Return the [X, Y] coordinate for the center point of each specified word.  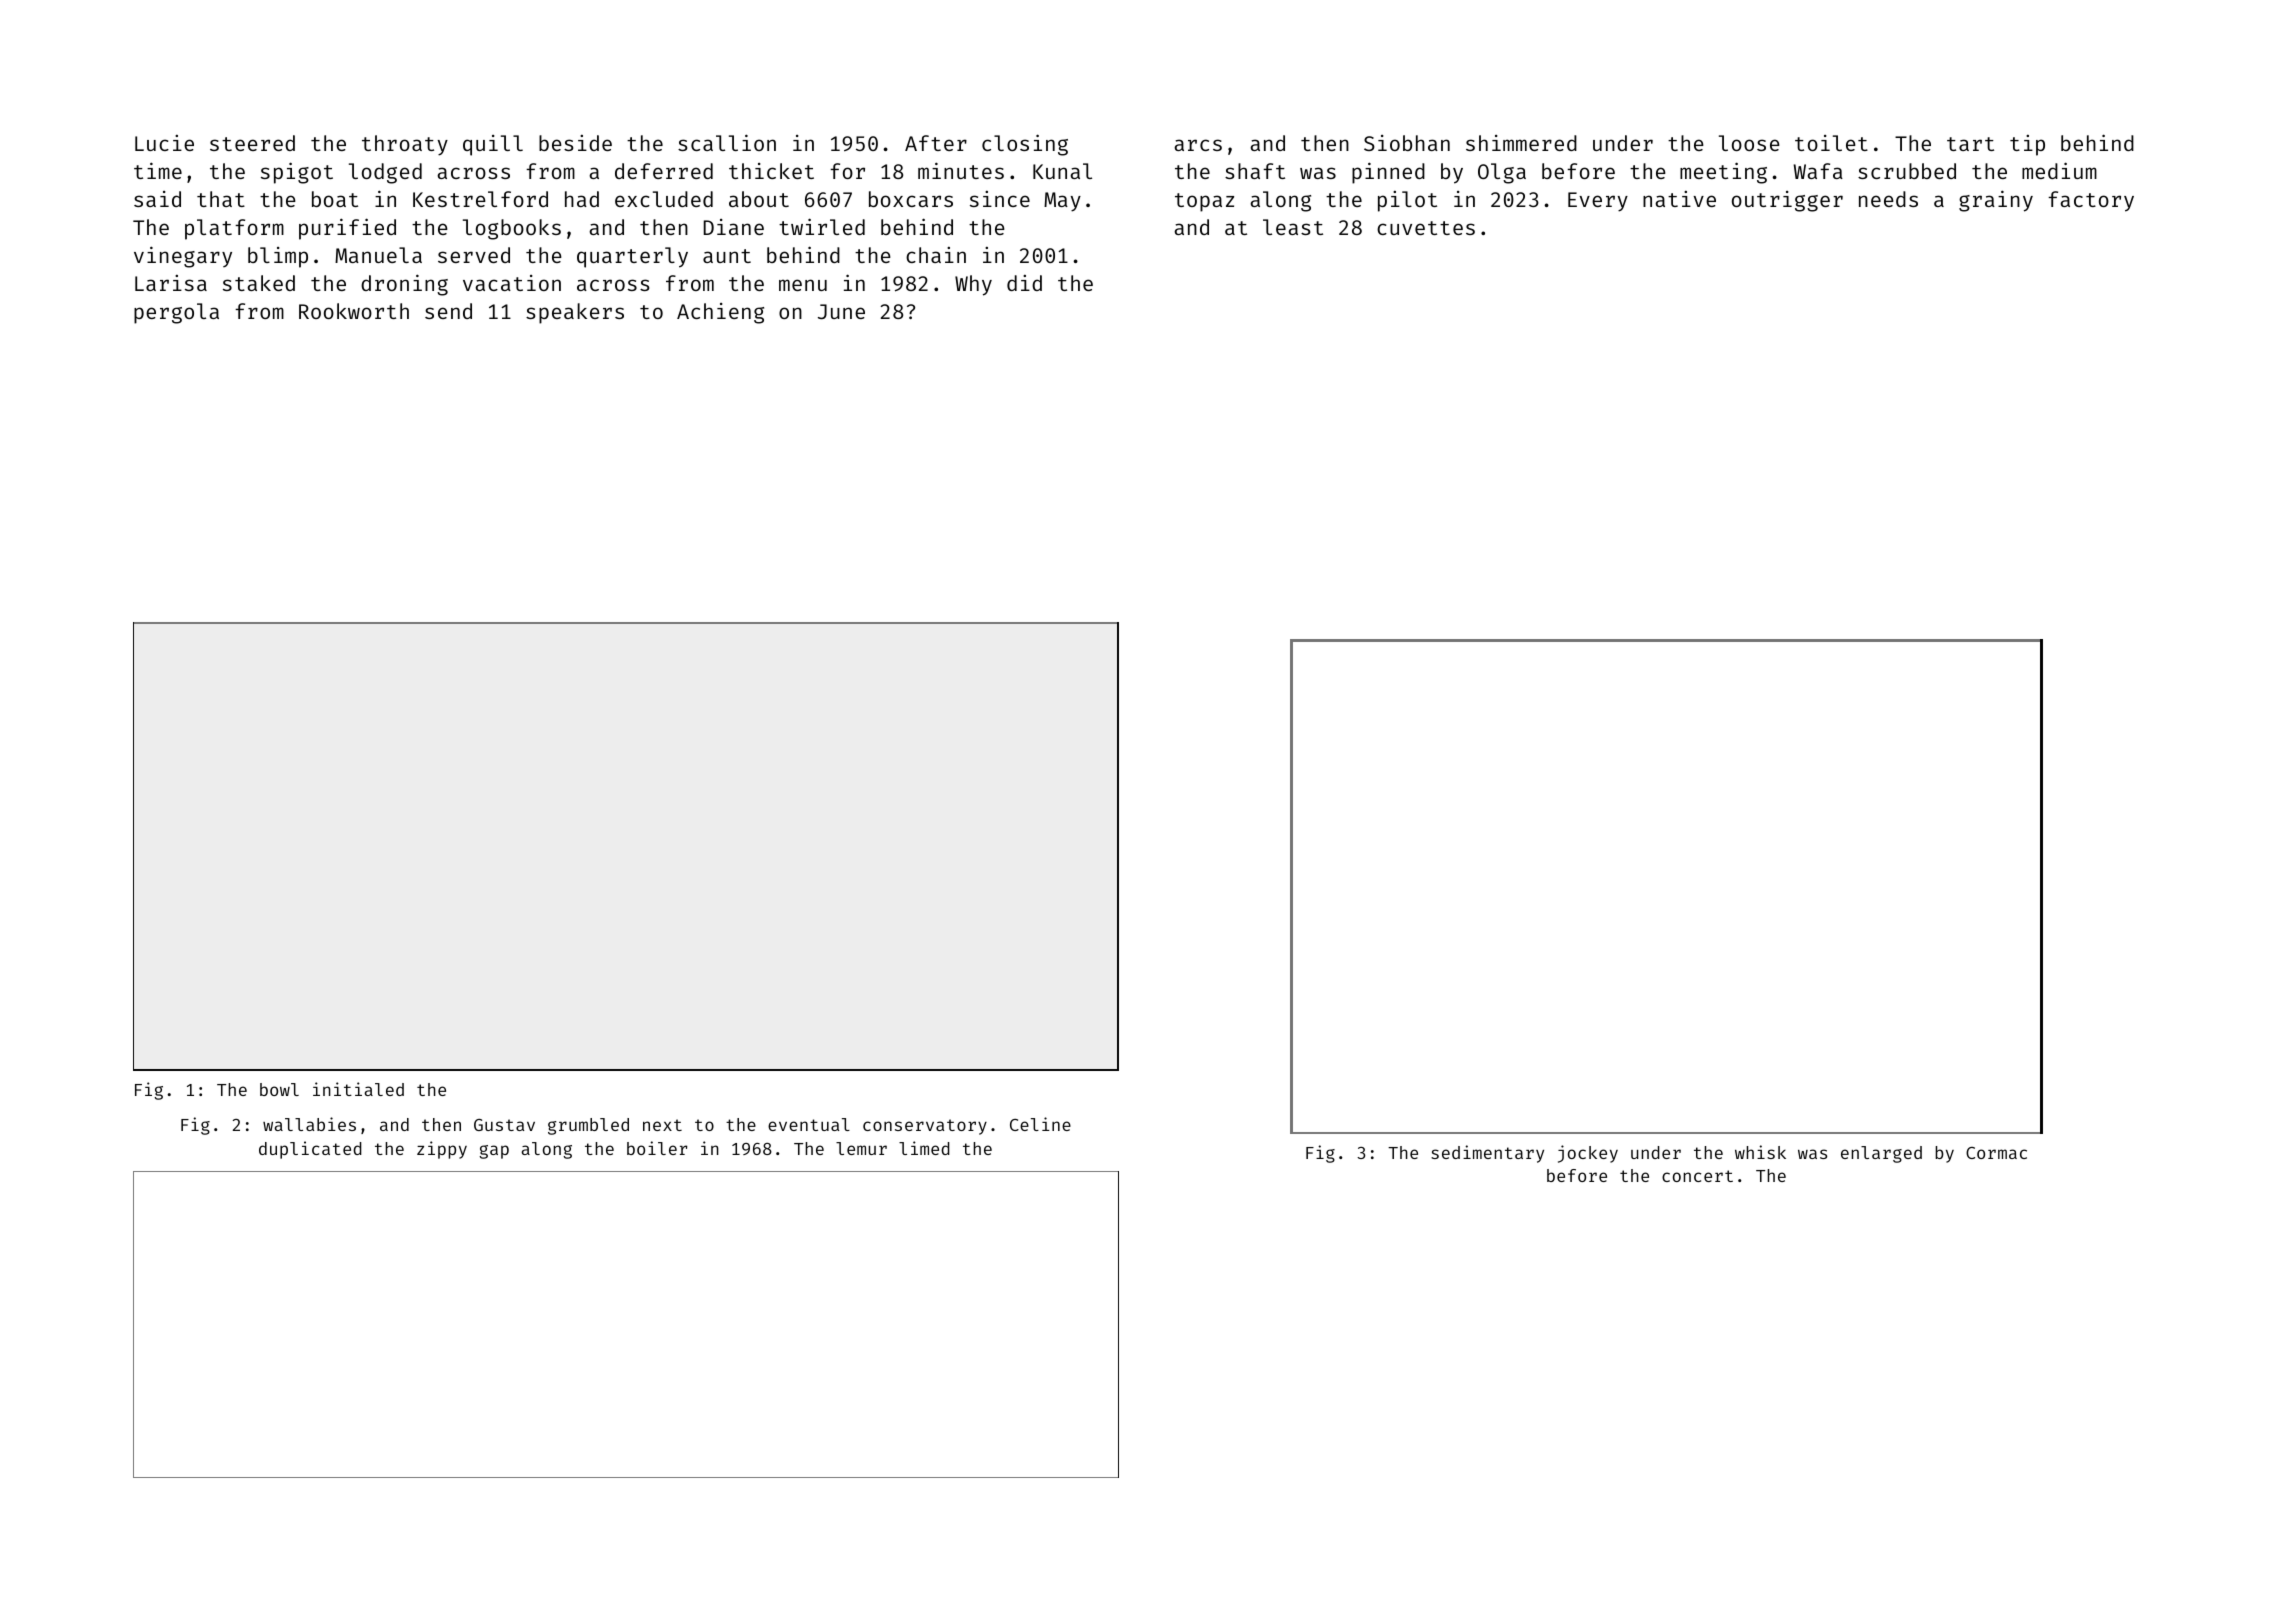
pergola [176, 313]
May [1062, 202]
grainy [1996, 201]
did [1024, 283]
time [158, 170]
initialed [358, 1089]
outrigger [1787, 201]
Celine [1040, 1124]
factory [2091, 201]
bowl [279, 1089]
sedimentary [1487, 1154]
